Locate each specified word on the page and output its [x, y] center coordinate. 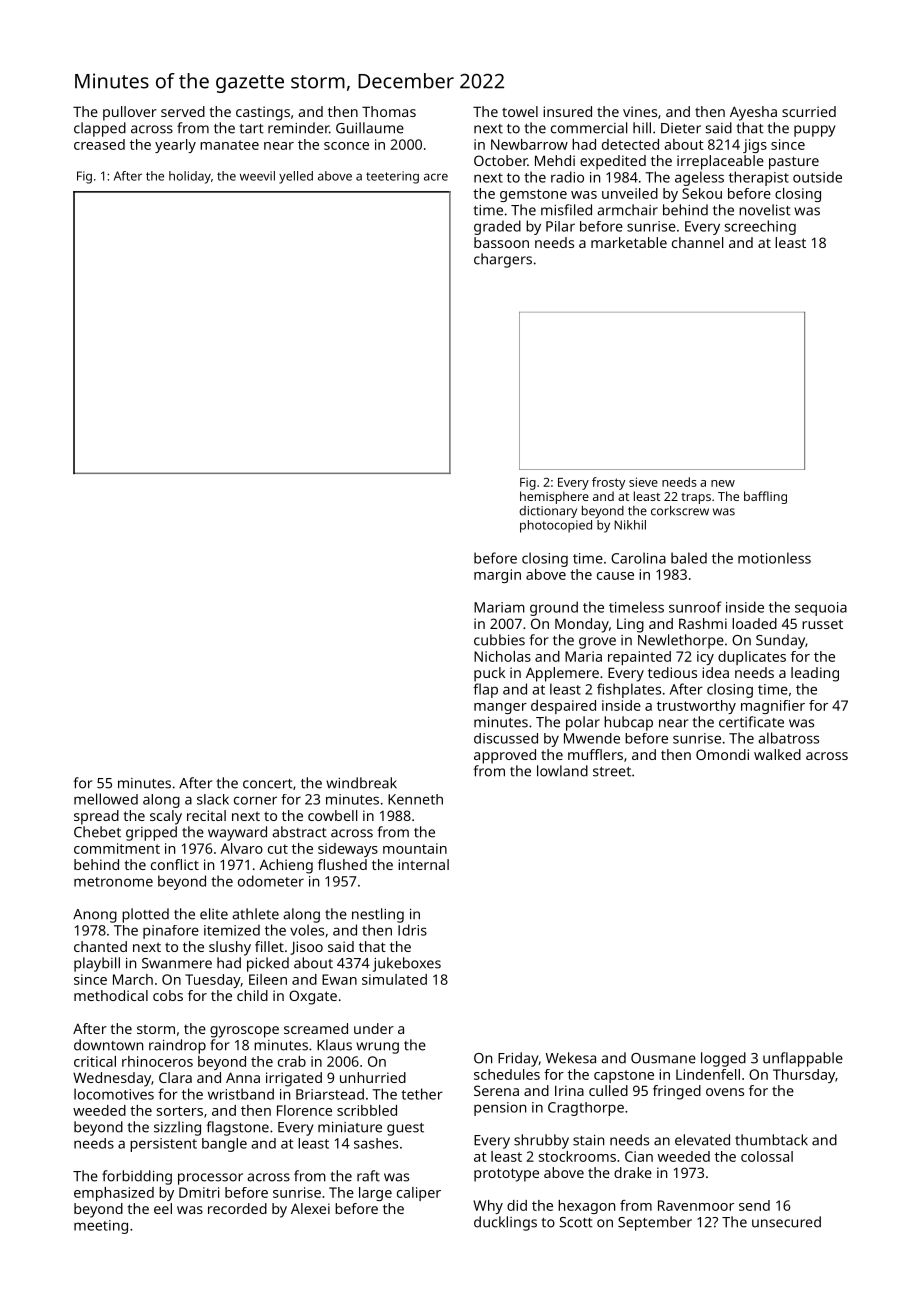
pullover [130, 113]
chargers [503, 260]
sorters [180, 1111]
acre [436, 177]
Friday [518, 1059]
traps [696, 498]
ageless [699, 178]
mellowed [106, 799]
